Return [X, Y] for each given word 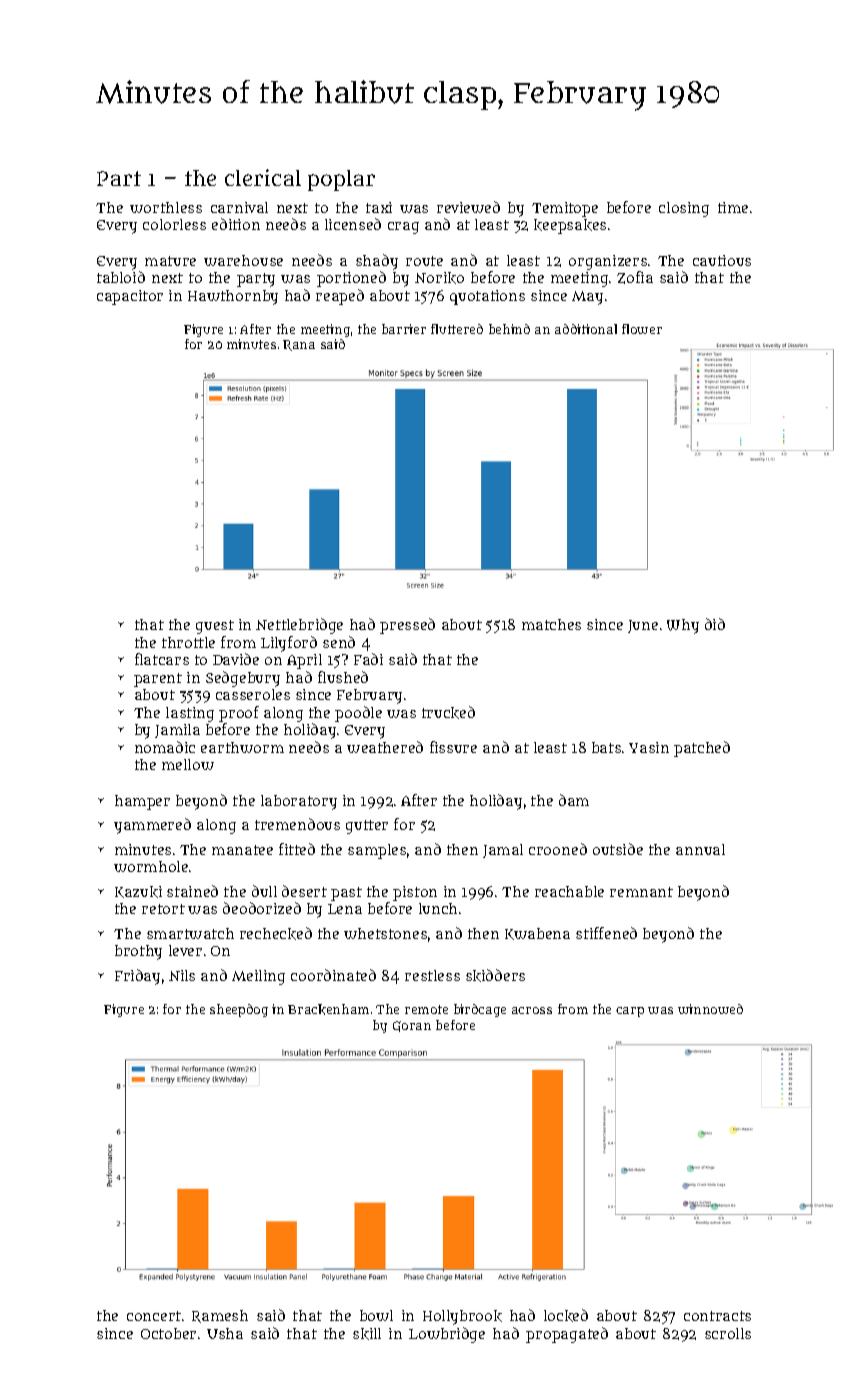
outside [618, 849]
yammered [152, 826]
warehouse [243, 260]
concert [154, 1316]
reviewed [468, 207]
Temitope [565, 209]
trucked [448, 712]
